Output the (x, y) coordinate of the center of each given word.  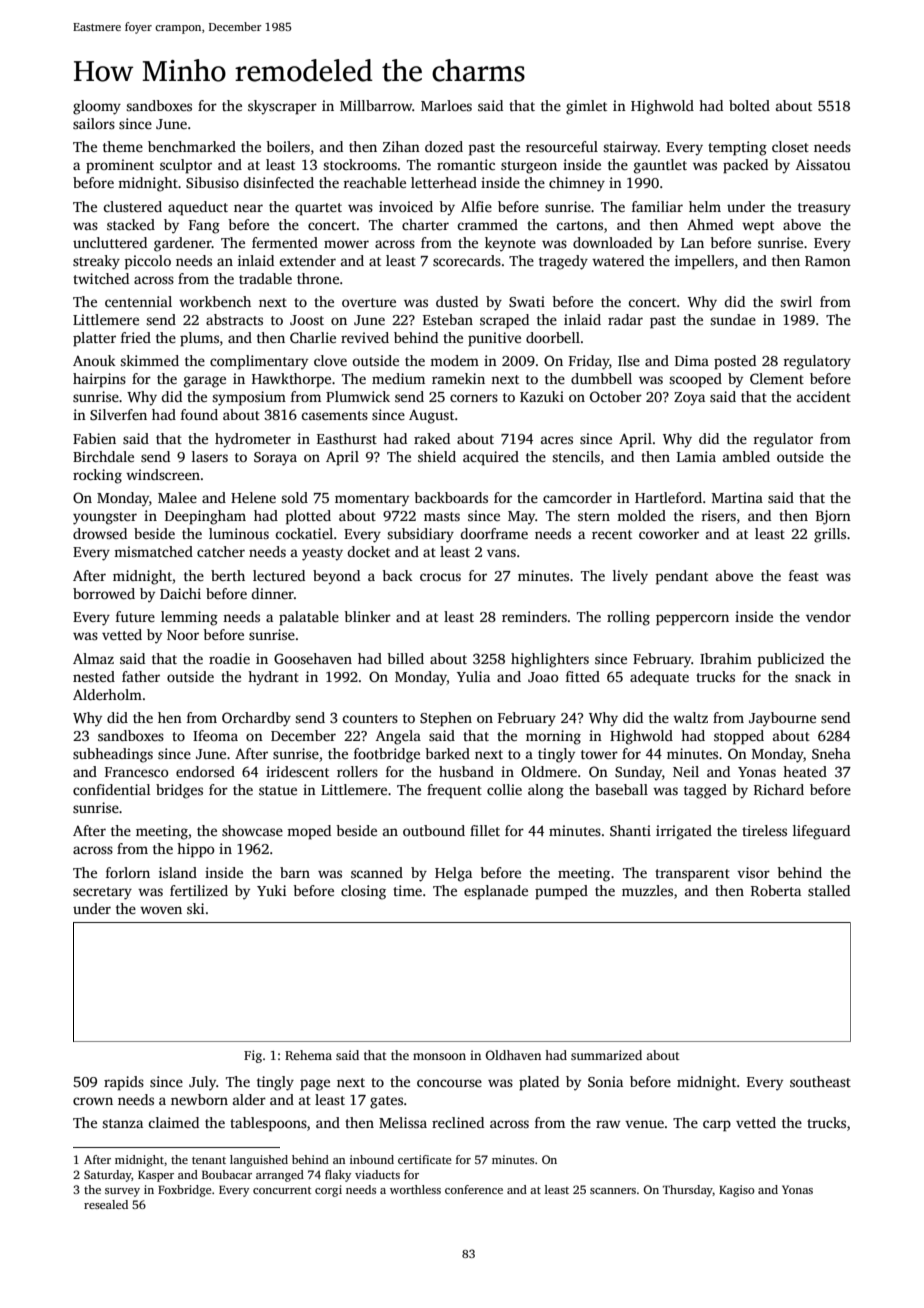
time (407, 890)
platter (94, 339)
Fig (253, 1056)
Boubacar (227, 1174)
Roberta (776, 890)
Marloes (446, 105)
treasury (824, 209)
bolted (749, 105)
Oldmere (549, 771)
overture (369, 302)
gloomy (97, 107)
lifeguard (821, 832)
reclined (458, 1122)
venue (644, 1124)
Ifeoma (215, 735)
